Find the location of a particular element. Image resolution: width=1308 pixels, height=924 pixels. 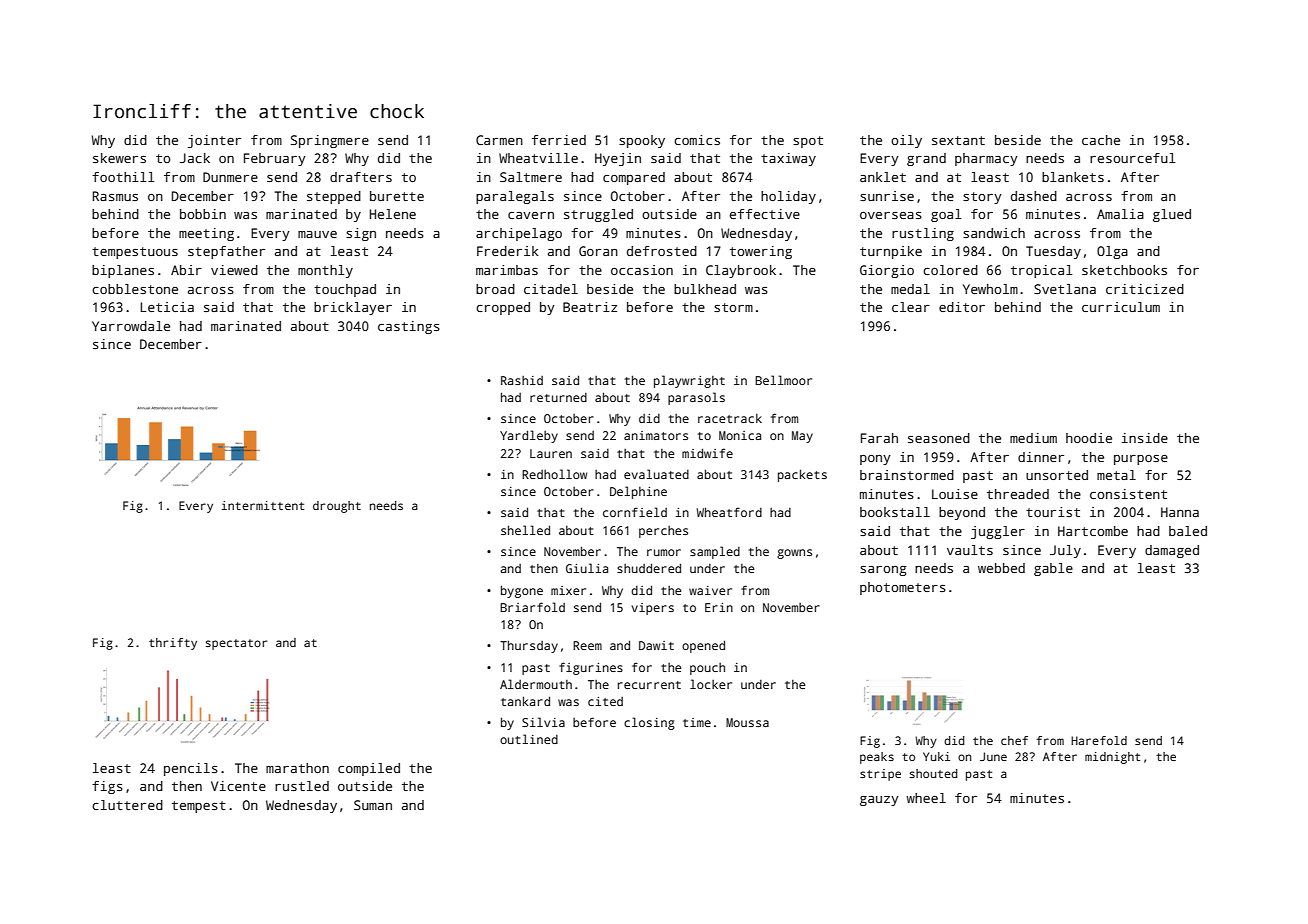

vipers is located at coordinates (652, 609).
